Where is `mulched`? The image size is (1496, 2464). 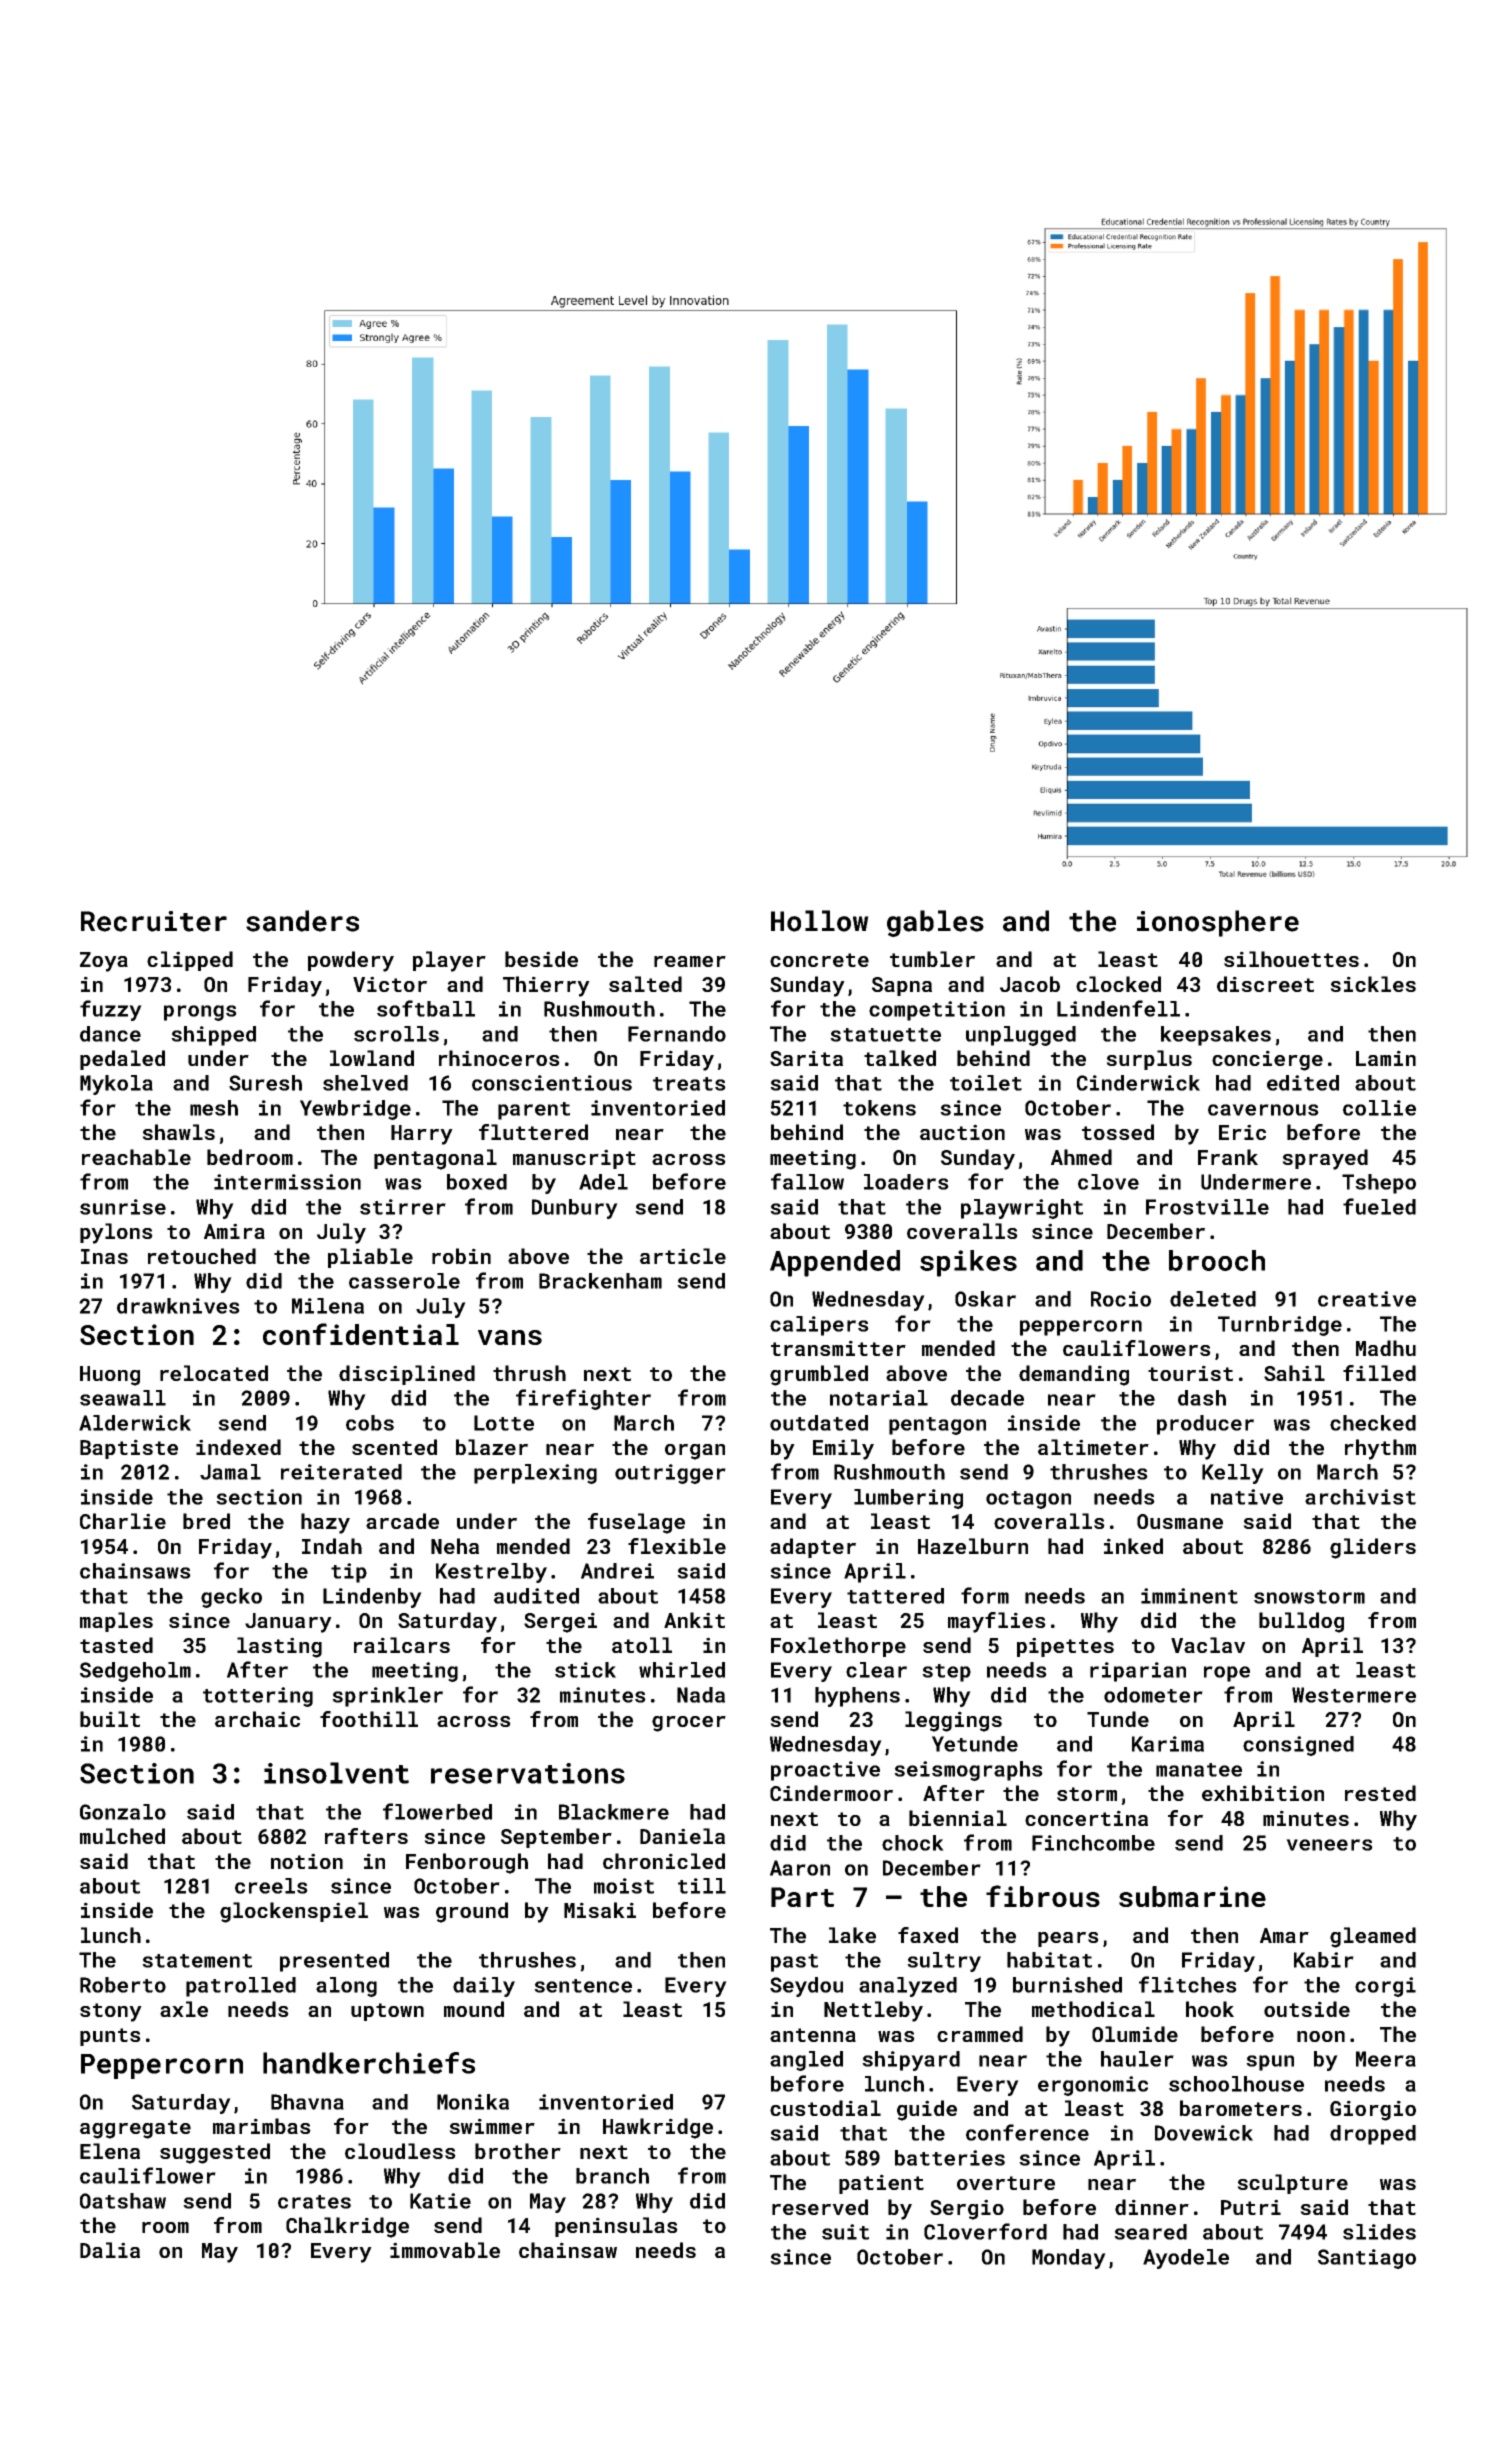 mulched is located at coordinates (122, 1836).
